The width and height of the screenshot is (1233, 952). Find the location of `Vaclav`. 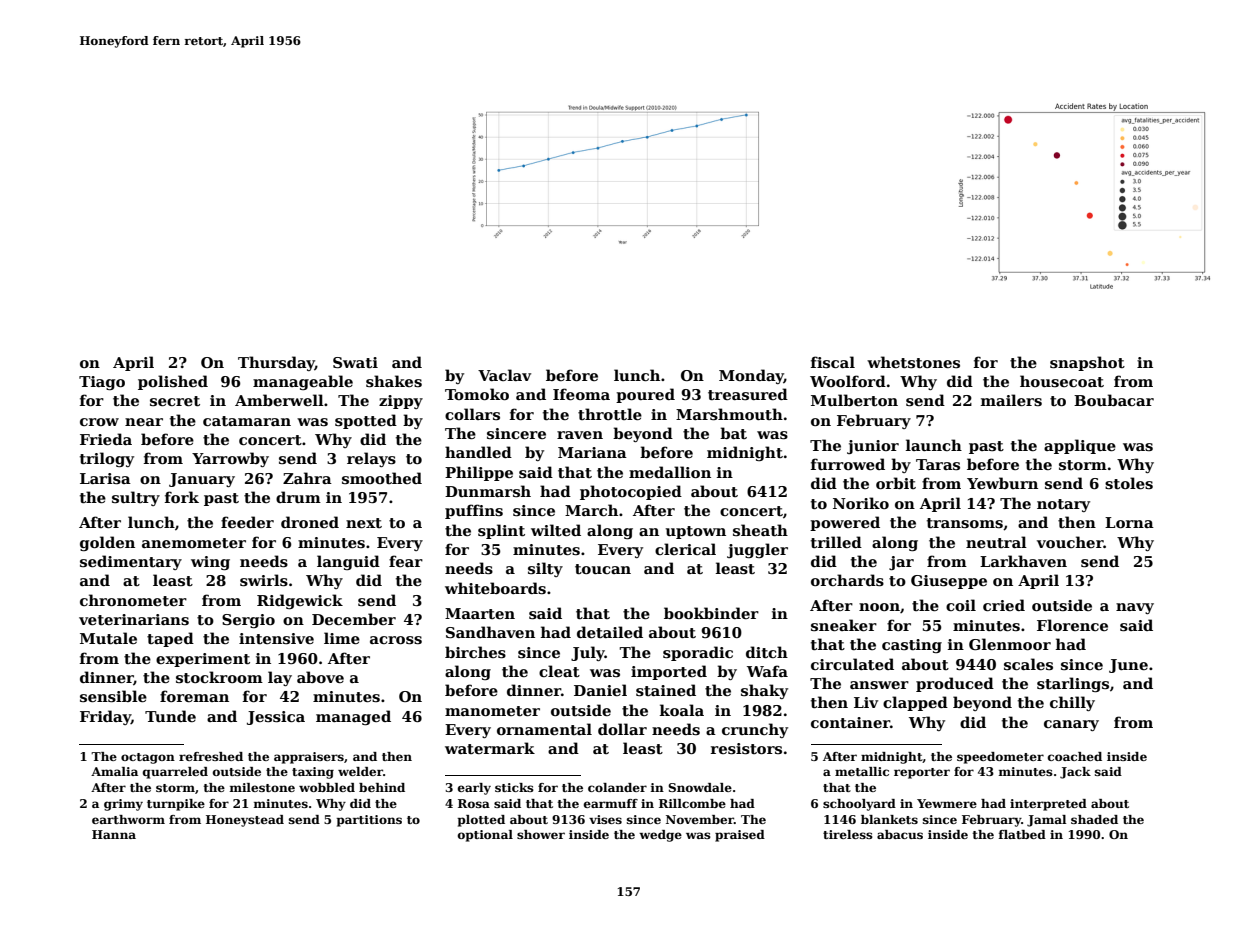

Vaclav is located at coordinates (504, 375).
